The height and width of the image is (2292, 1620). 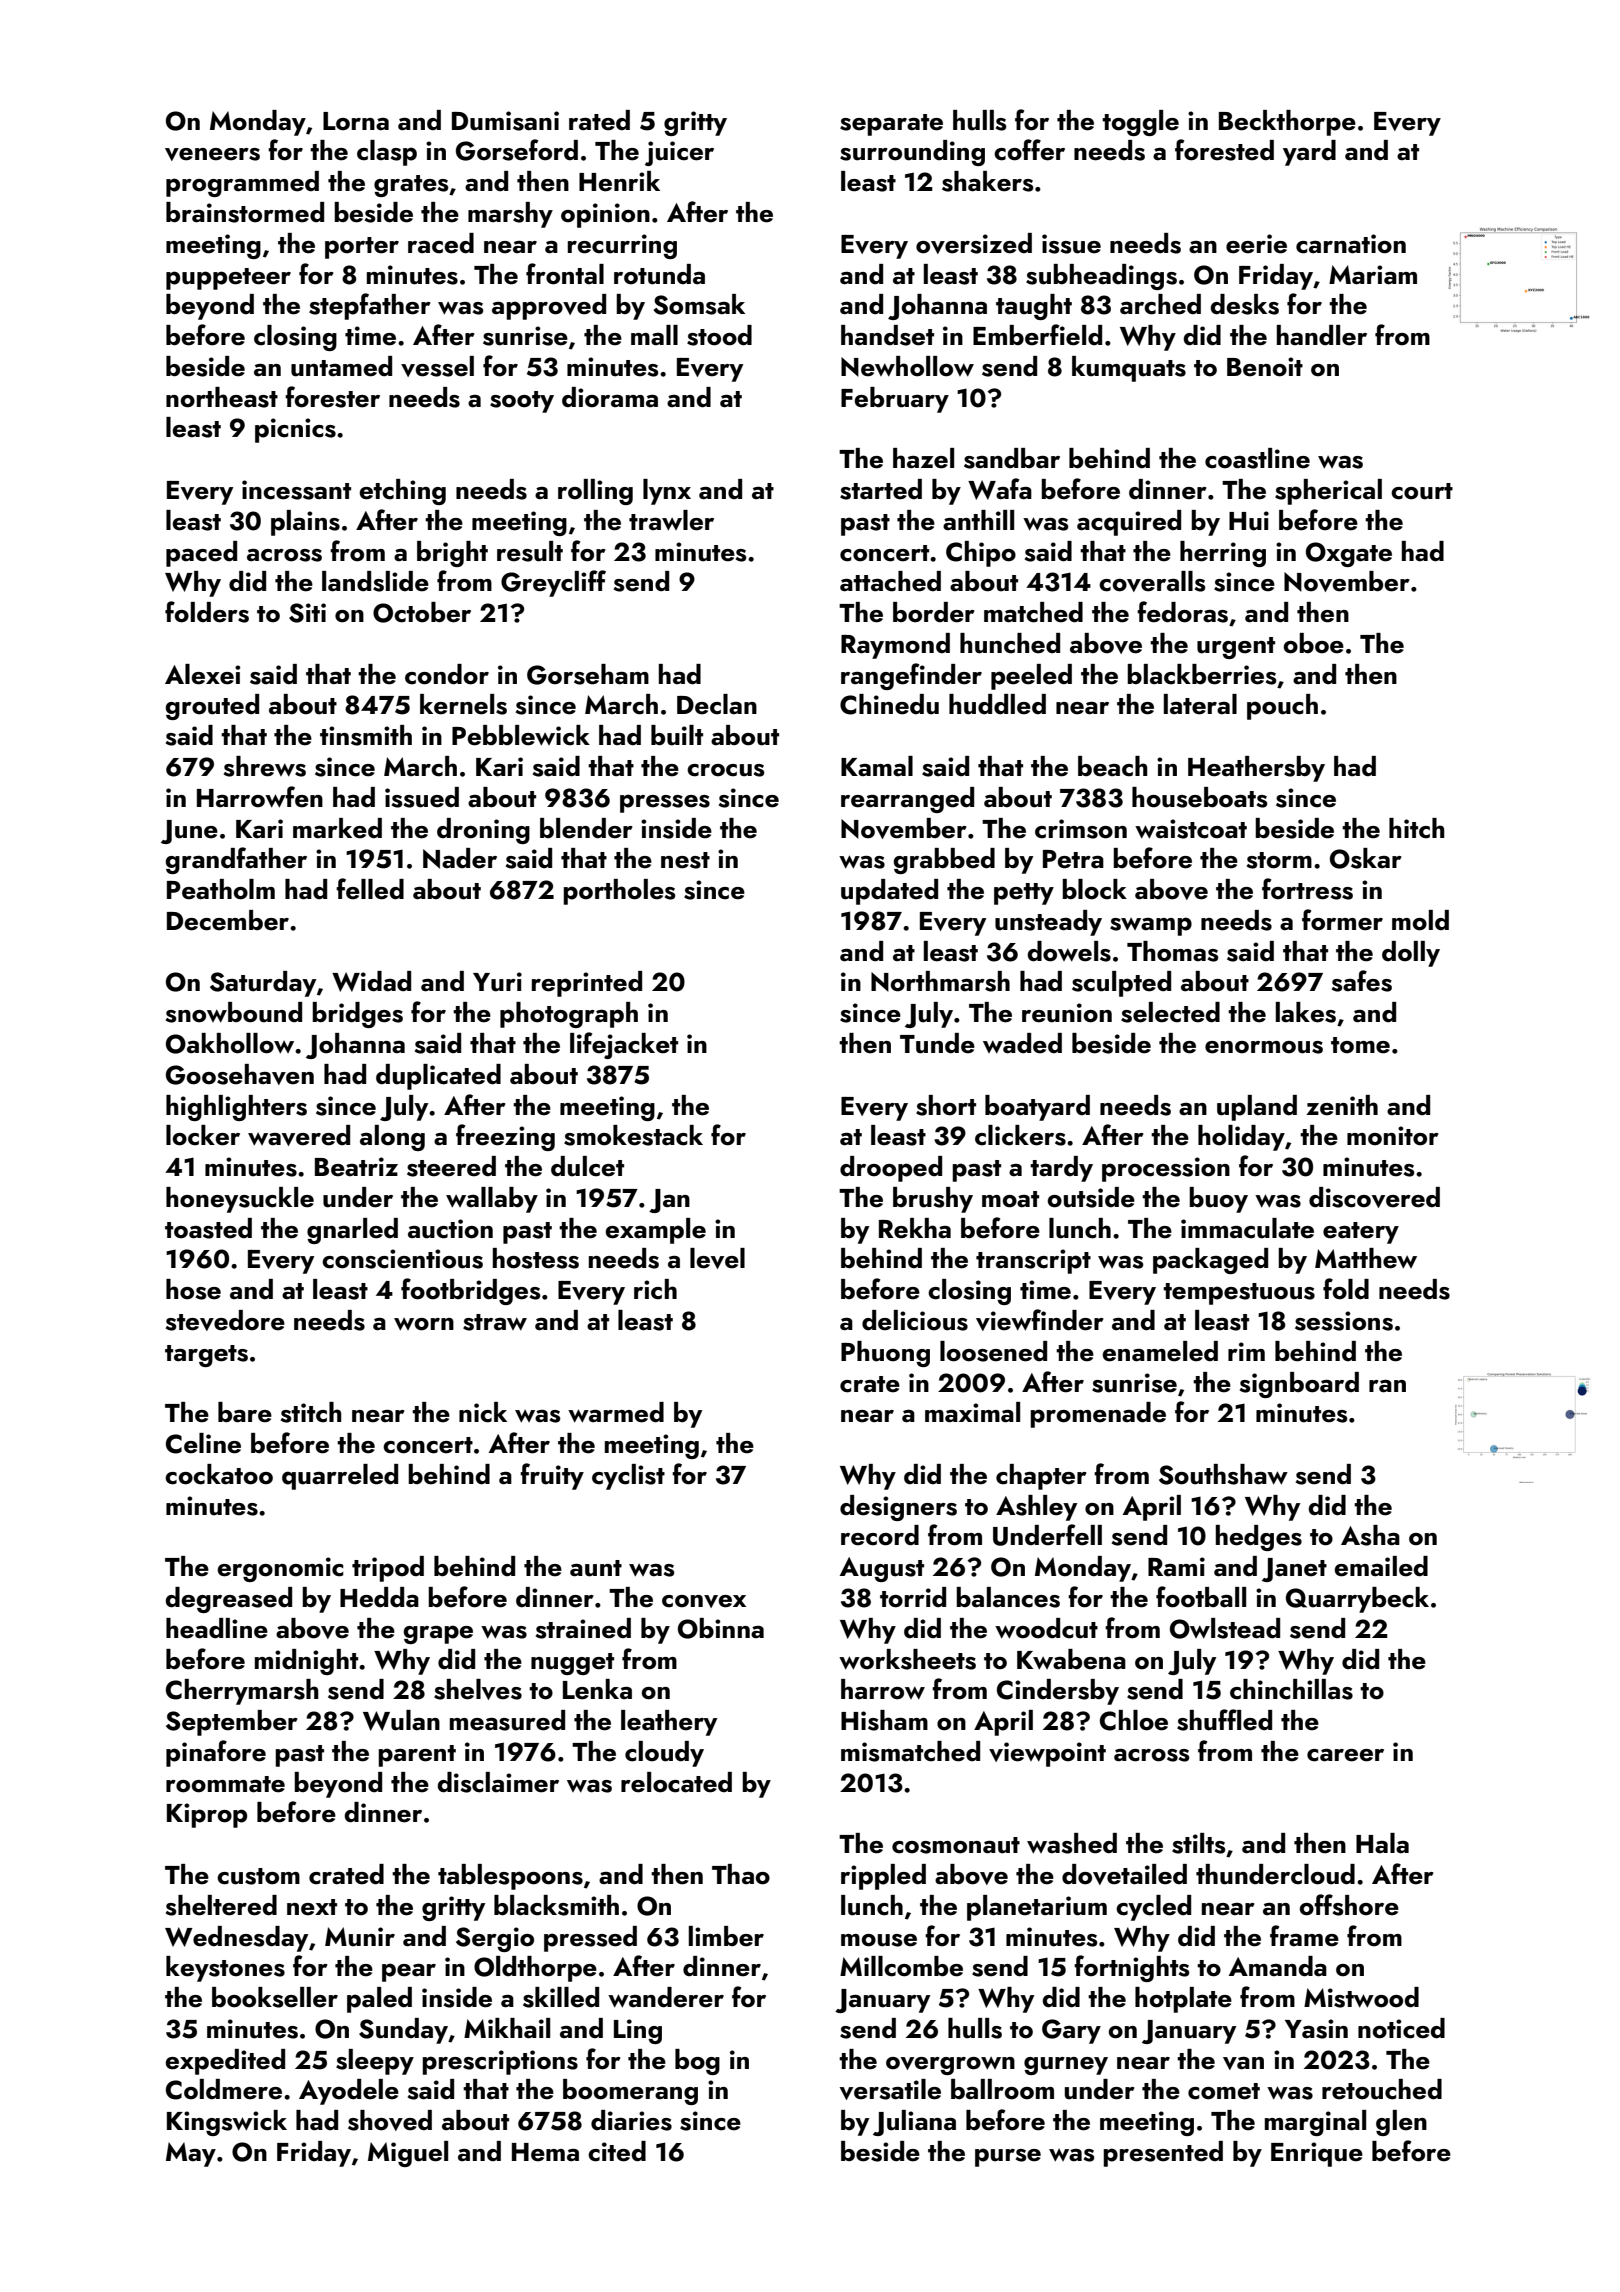 I want to click on expedited, so click(x=225, y=2062).
